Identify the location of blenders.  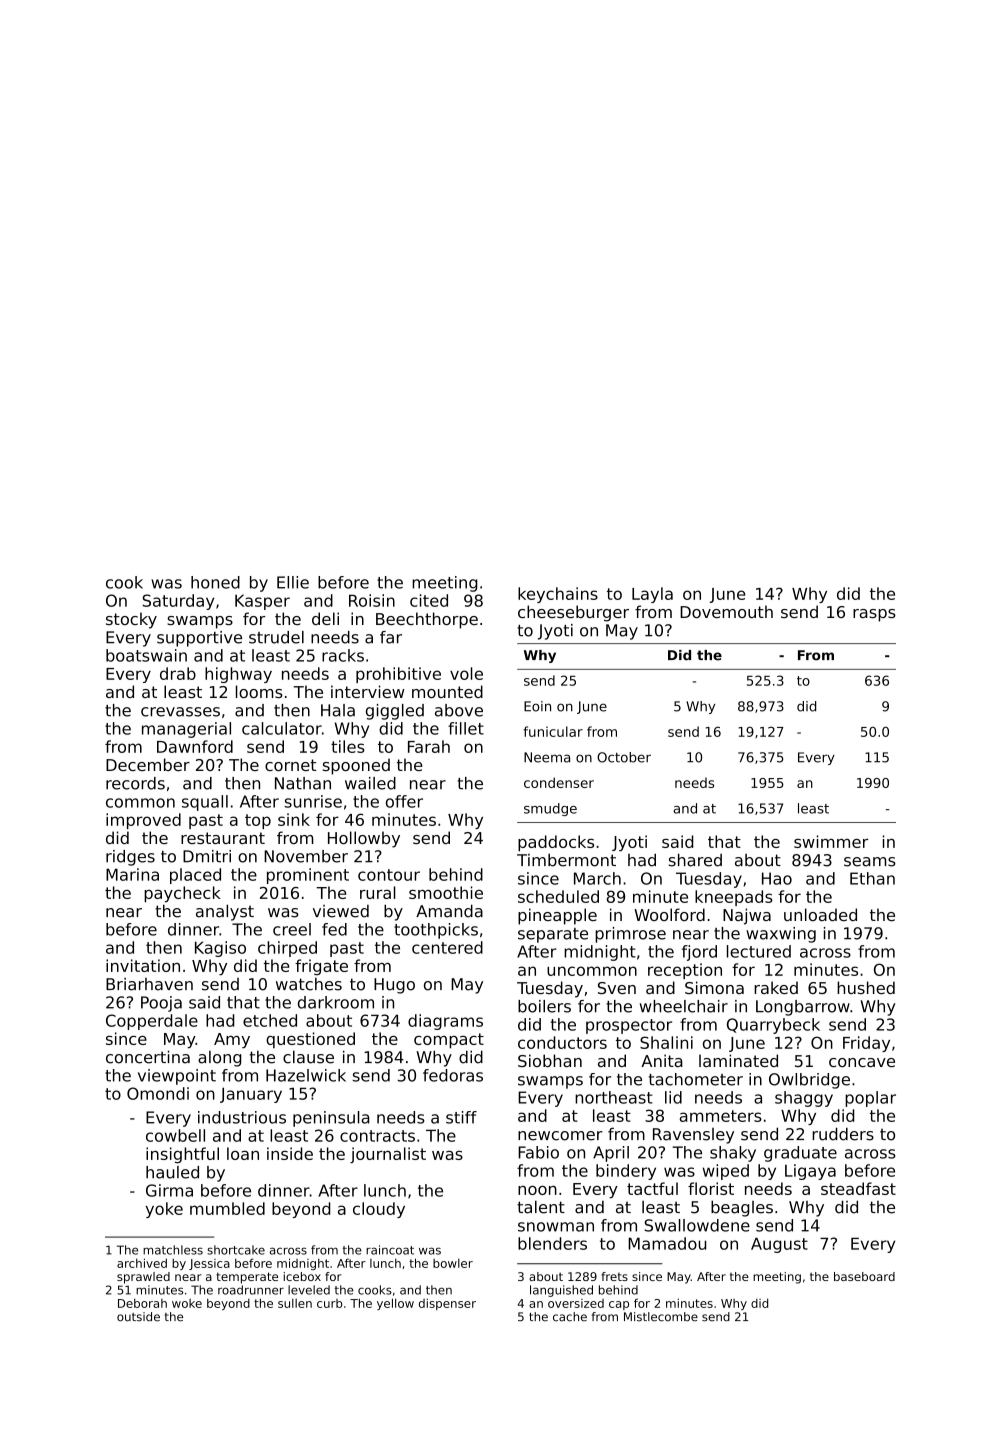
(552, 1243).
